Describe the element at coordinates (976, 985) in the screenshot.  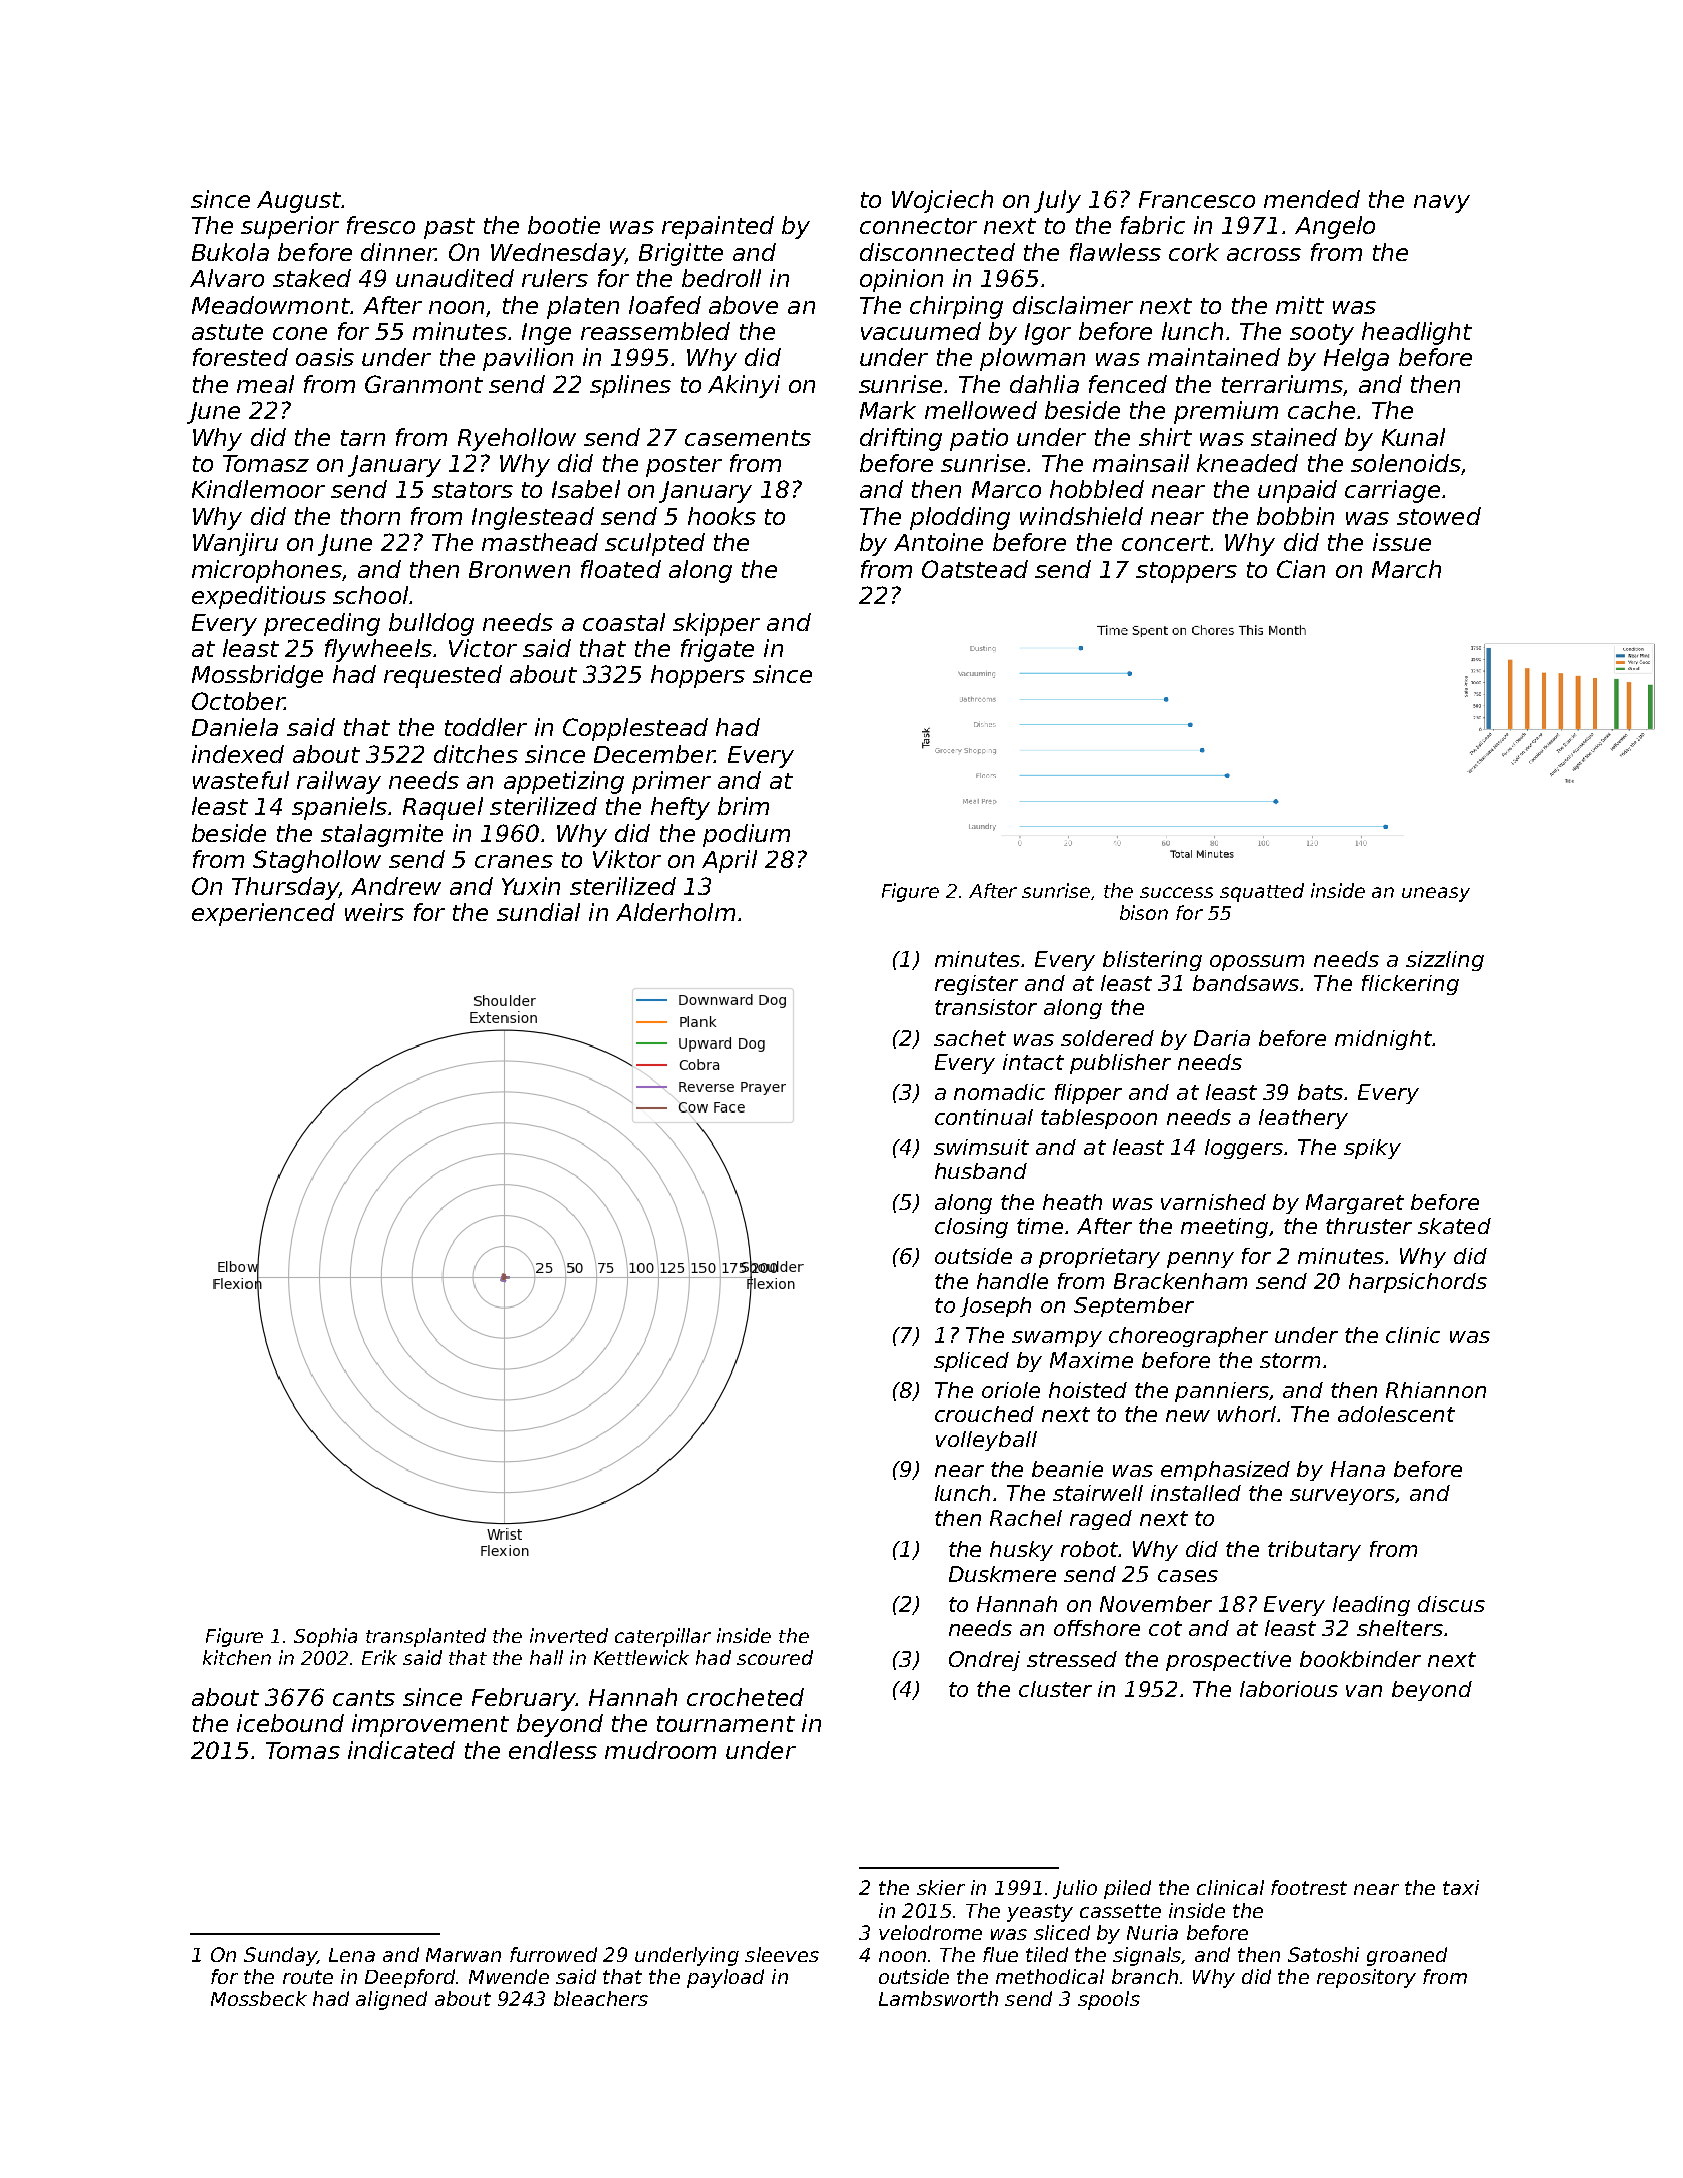
I see `register` at that location.
